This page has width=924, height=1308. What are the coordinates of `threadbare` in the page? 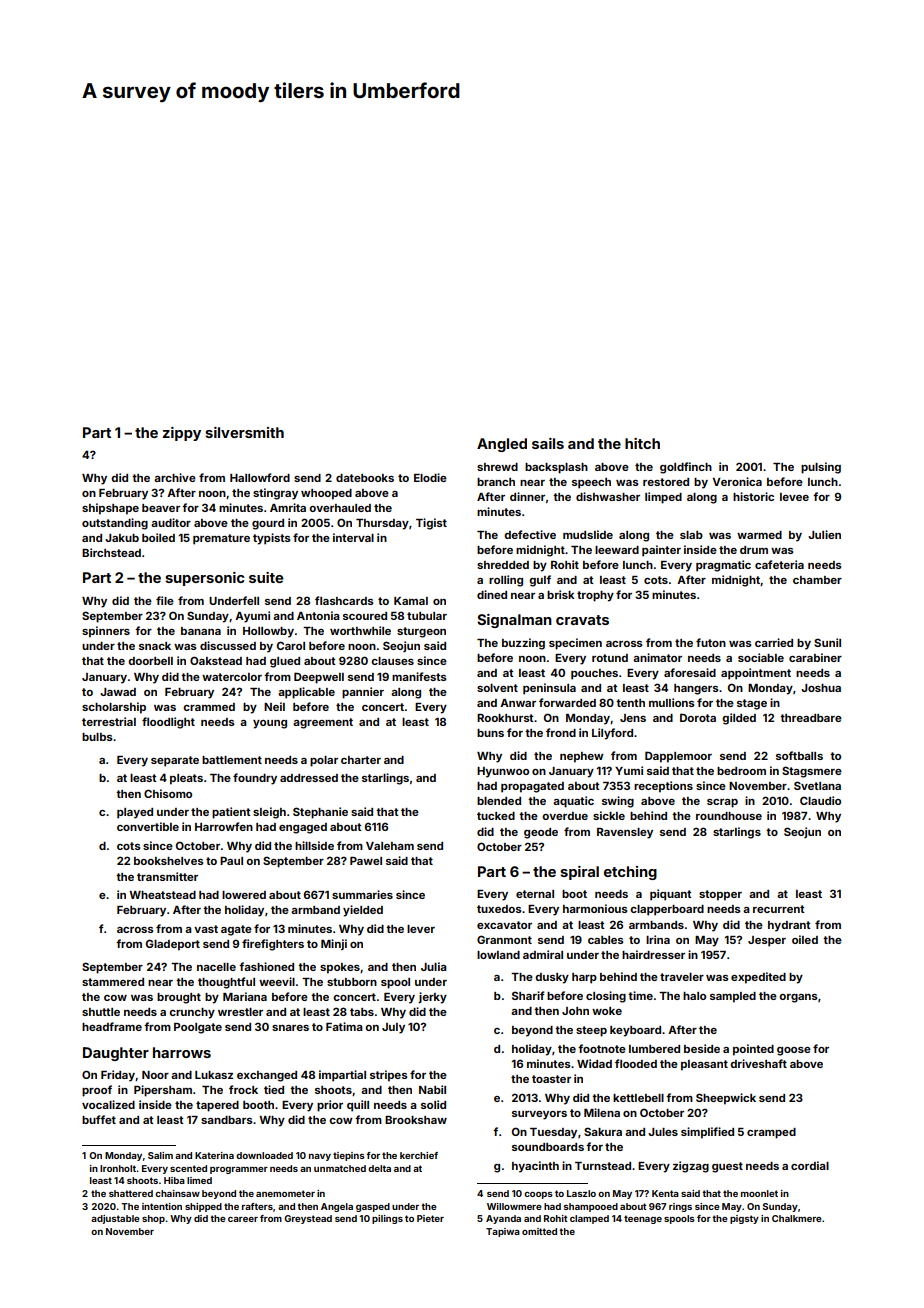 It's located at (811, 718).
